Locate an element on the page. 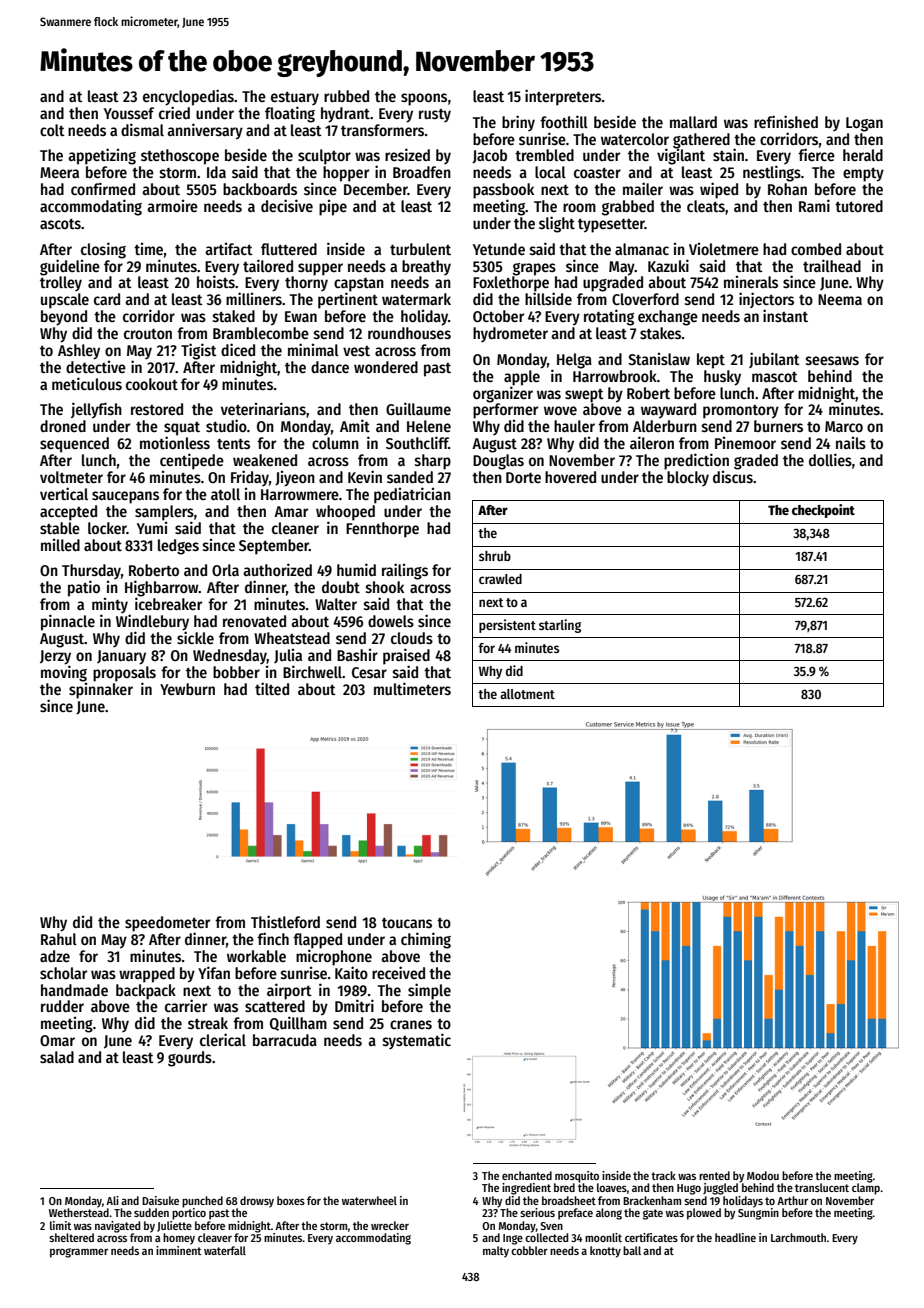 The image size is (924, 1308). dollies is located at coordinates (830, 460).
